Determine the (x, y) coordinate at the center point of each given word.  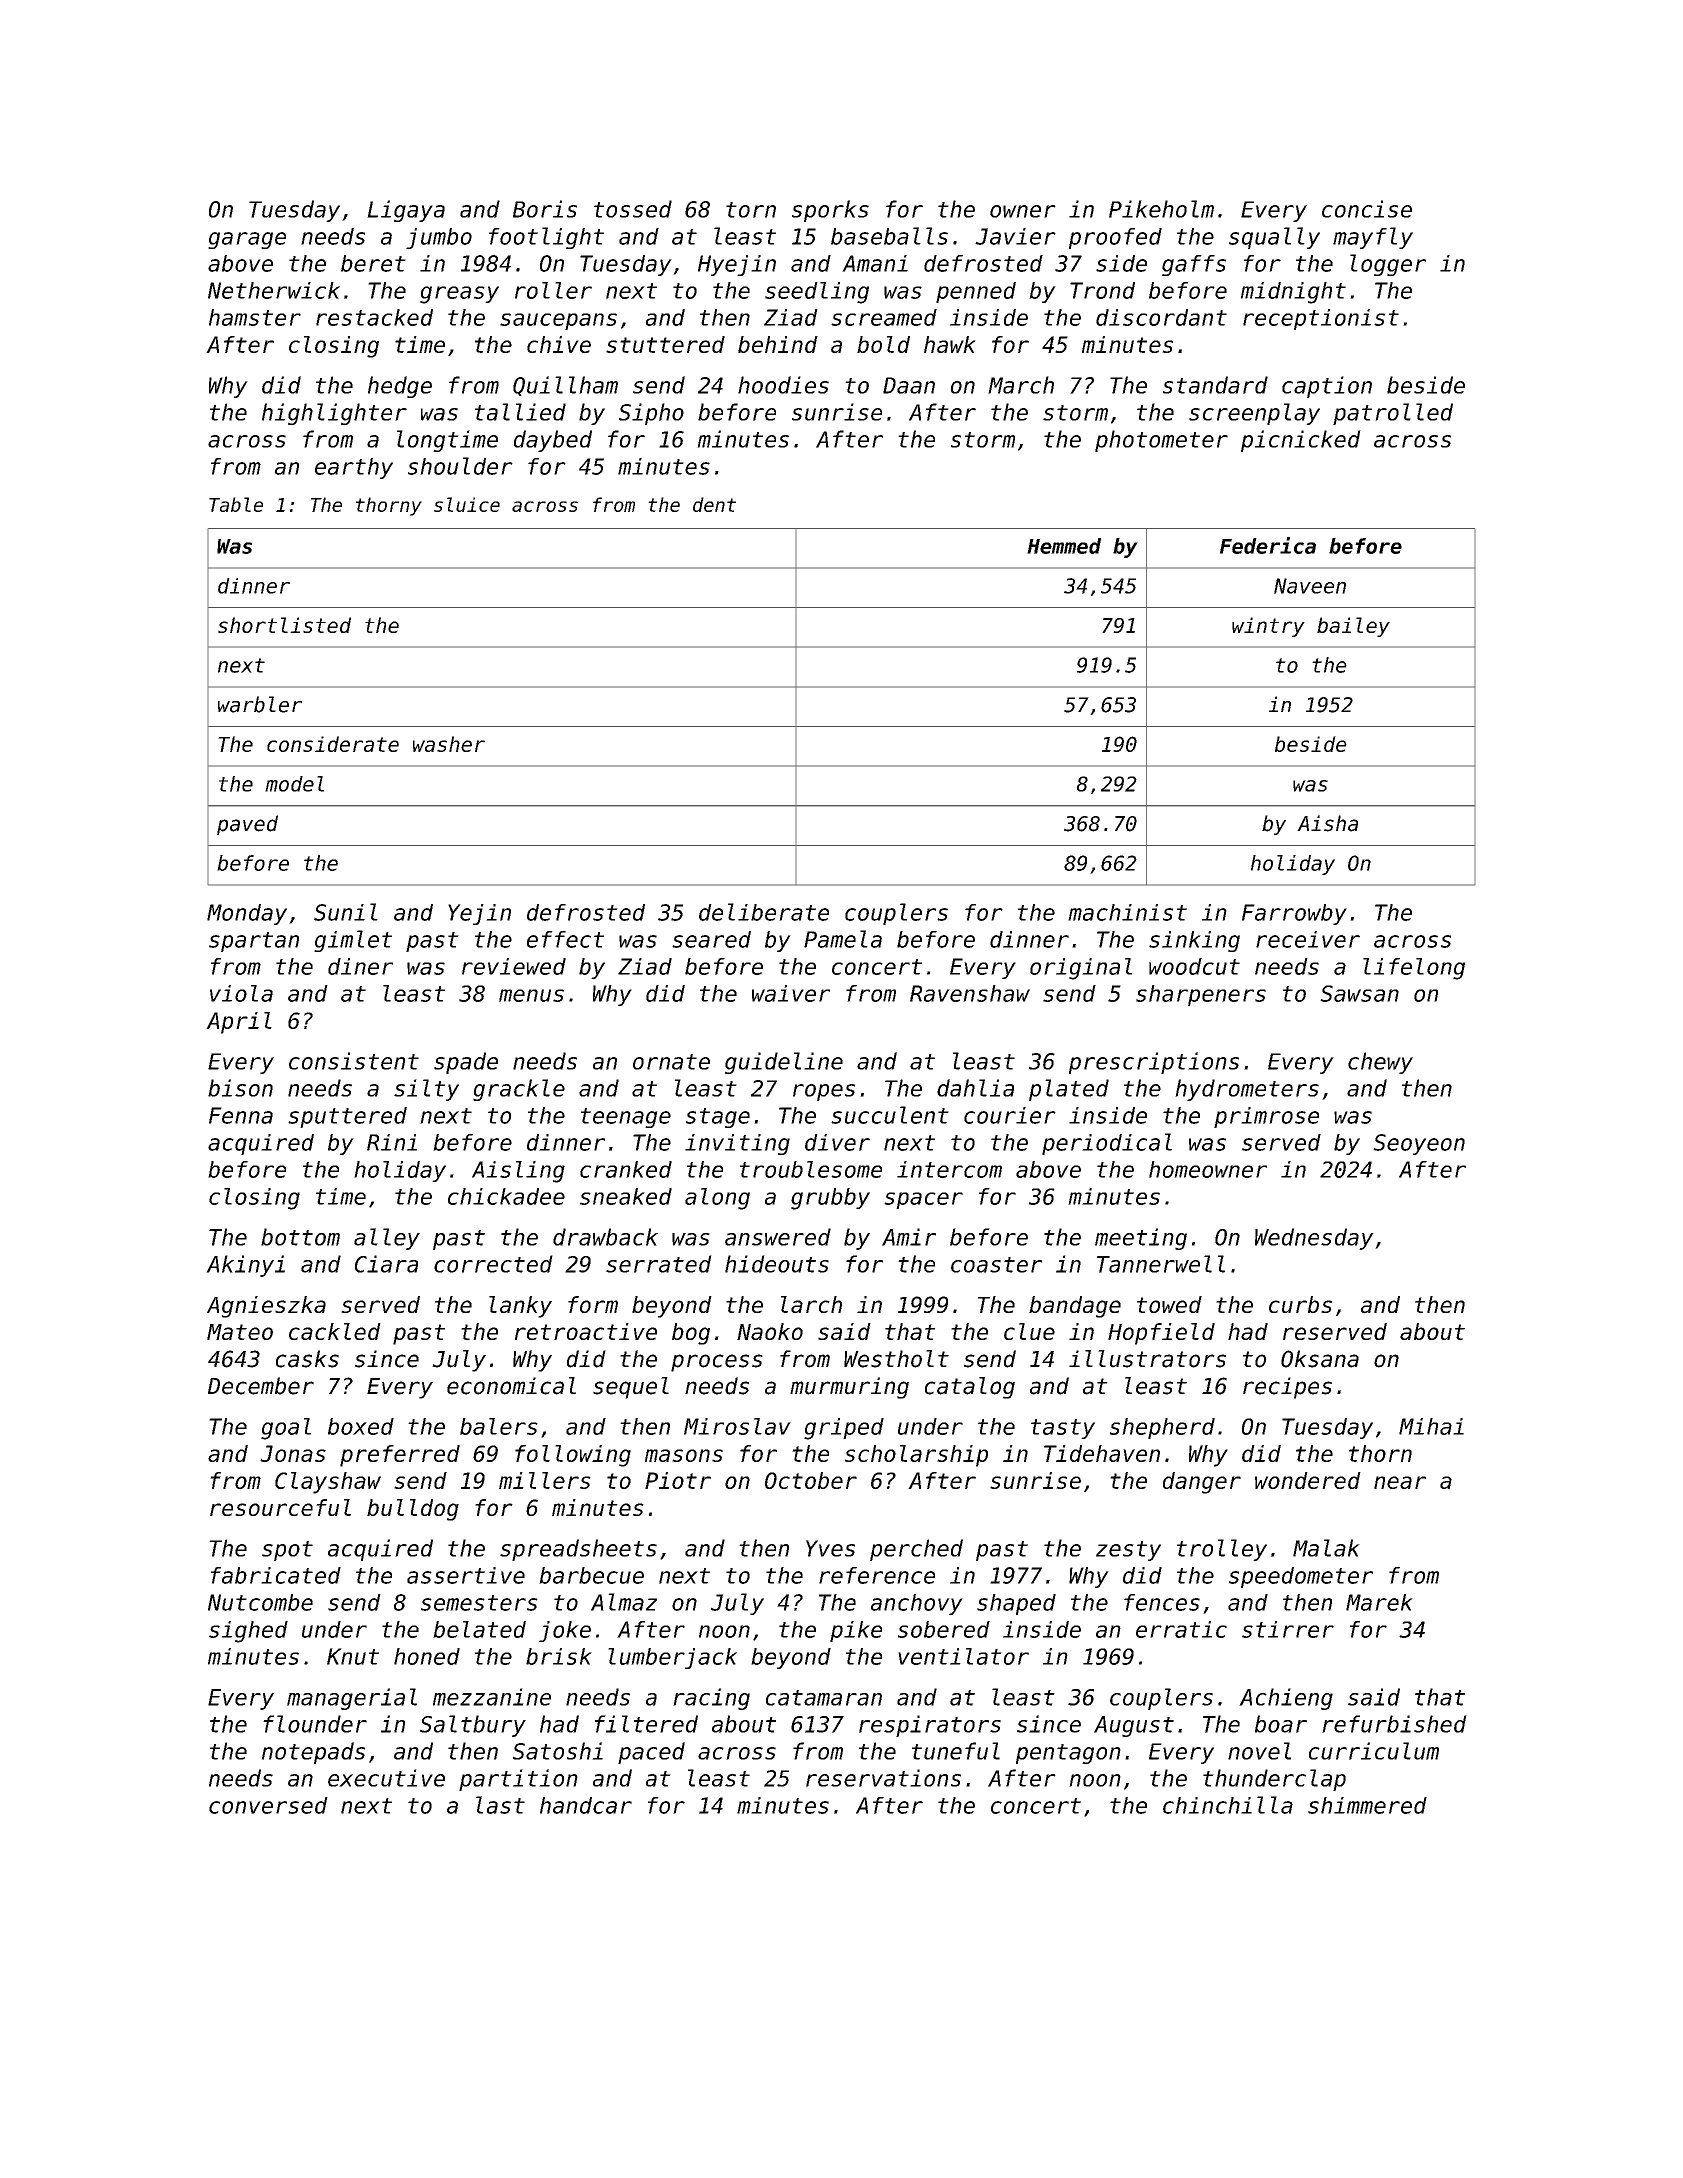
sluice (467, 504)
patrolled (1393, 414)
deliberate (764, 912)
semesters (479, 1603)
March (1021, 385)
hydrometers (1247, 1090)
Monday (247, 914)
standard (1215, 385)
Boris (545, 209)
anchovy (917, 1604)
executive (386, 1778)
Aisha (1327, 823)
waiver (791, 993)
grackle (519, 1090)
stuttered (665, 344)
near (1400, 1482)
